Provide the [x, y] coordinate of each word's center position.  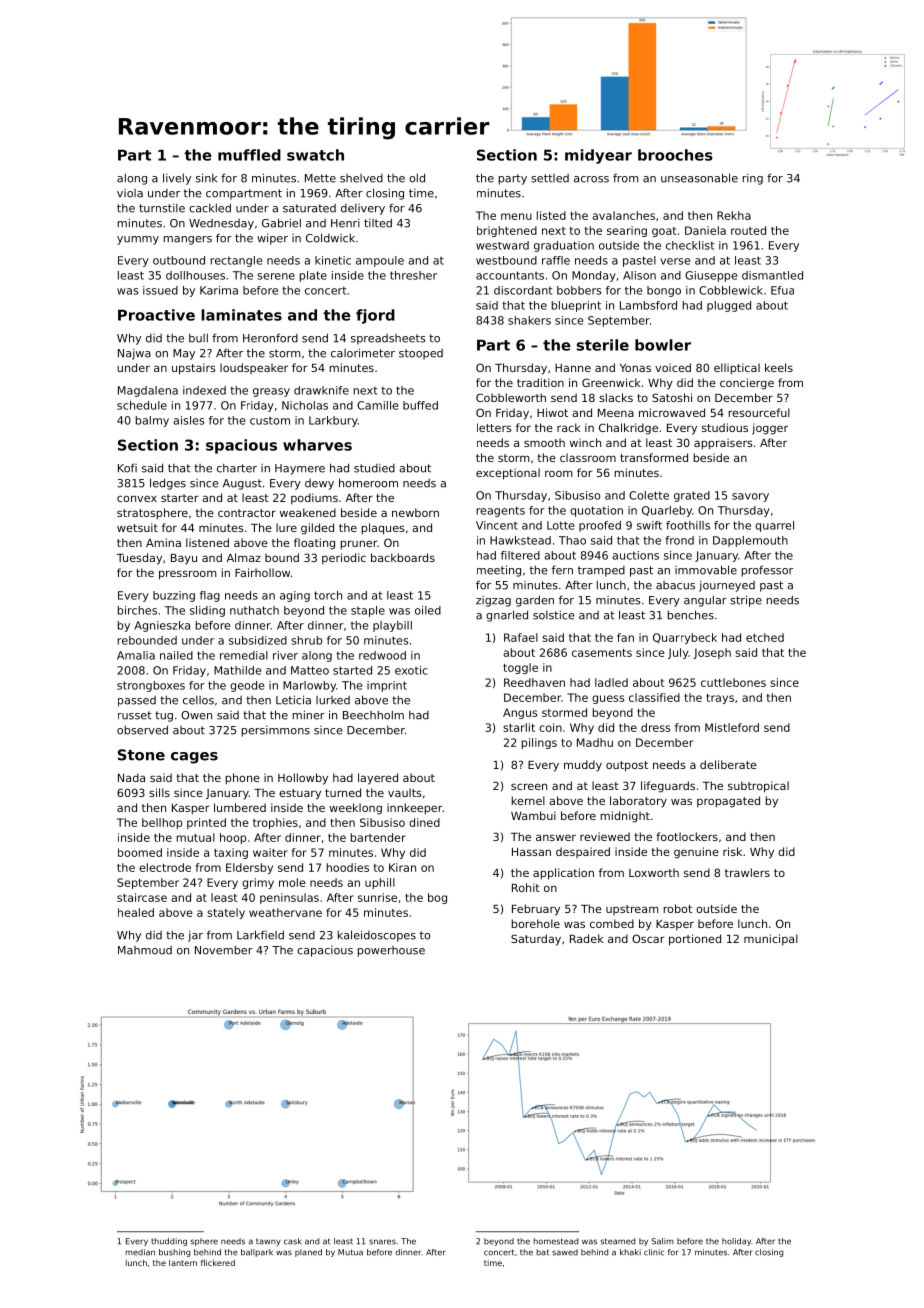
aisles [188, 420]
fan [625, 637]
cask [293, 1241]
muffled [249, 155]
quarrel [774, 526]
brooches [675, 155]
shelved [361, 178]
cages [194, 758]
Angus [520, 713]
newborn [415, 512]
